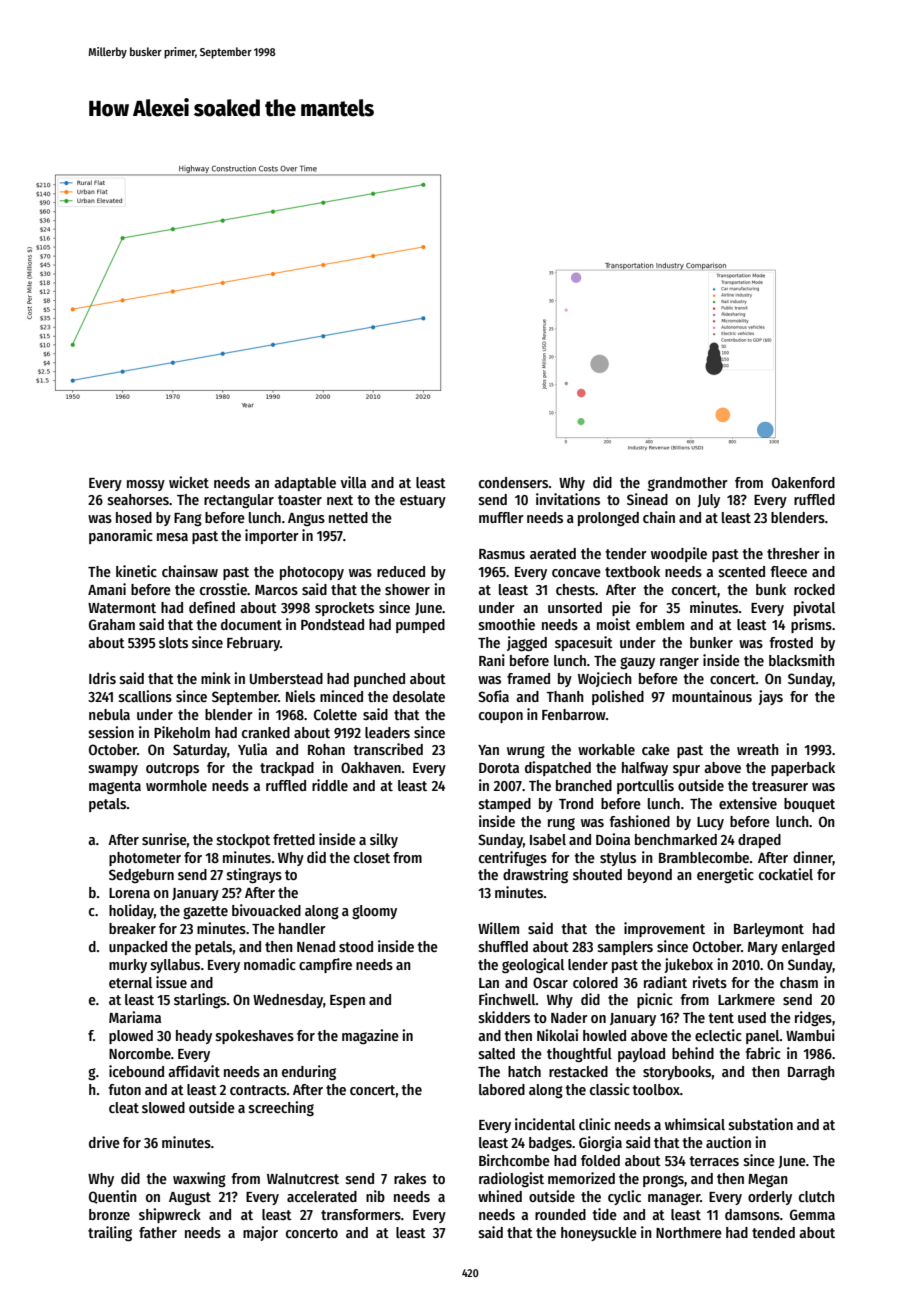 Image resolution: width=924 pixels, height=1308 pixels. I want to click on workable, so click(606, 749).
